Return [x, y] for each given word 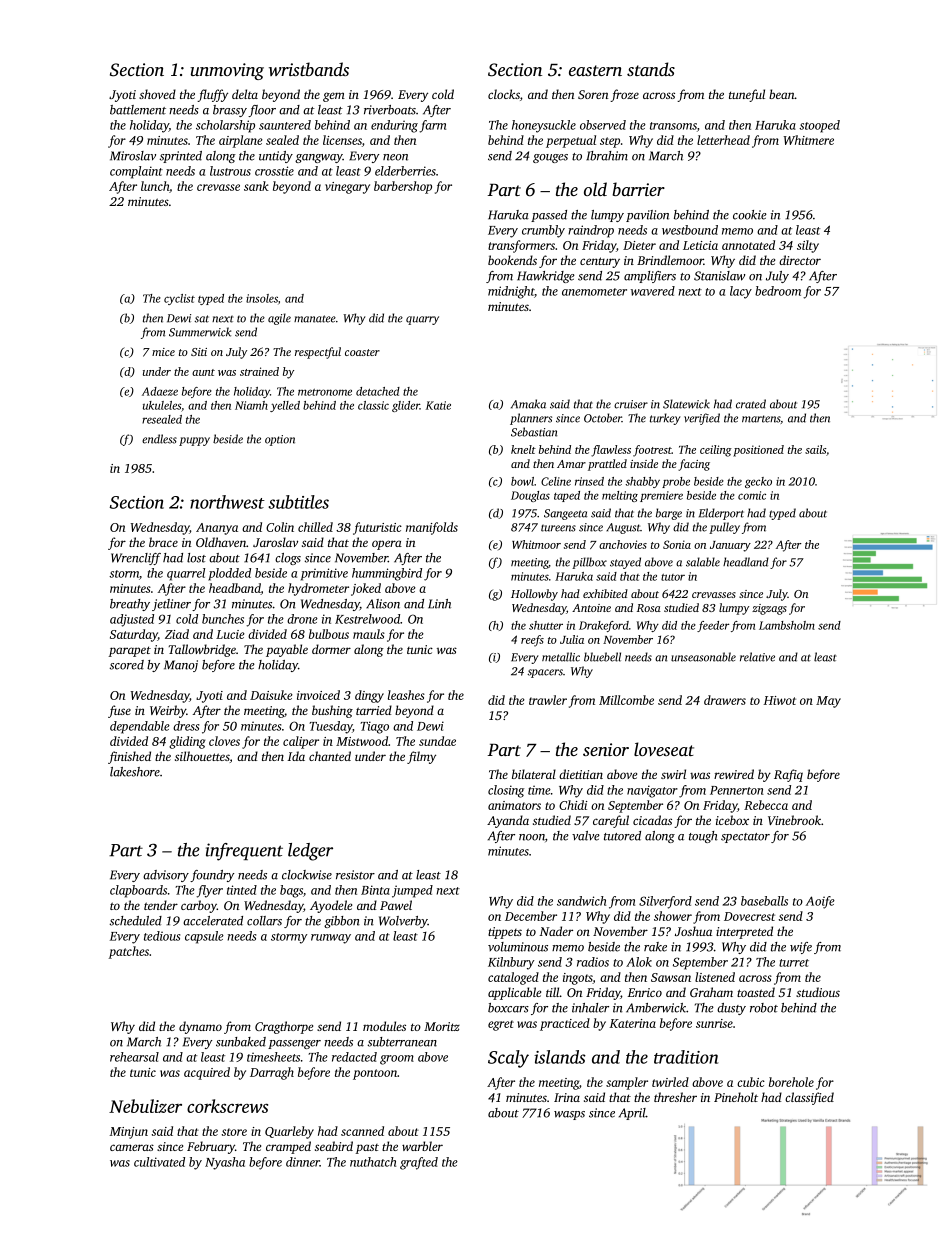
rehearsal [134, 1057]
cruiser [631, 404]
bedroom [778, 291]
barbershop [403, 187]
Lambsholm [787, 625]
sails [815, 449]
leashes [406, 695]
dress [186, 726]
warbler [422, 1146]
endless [159, 439]
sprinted [181, 157]
